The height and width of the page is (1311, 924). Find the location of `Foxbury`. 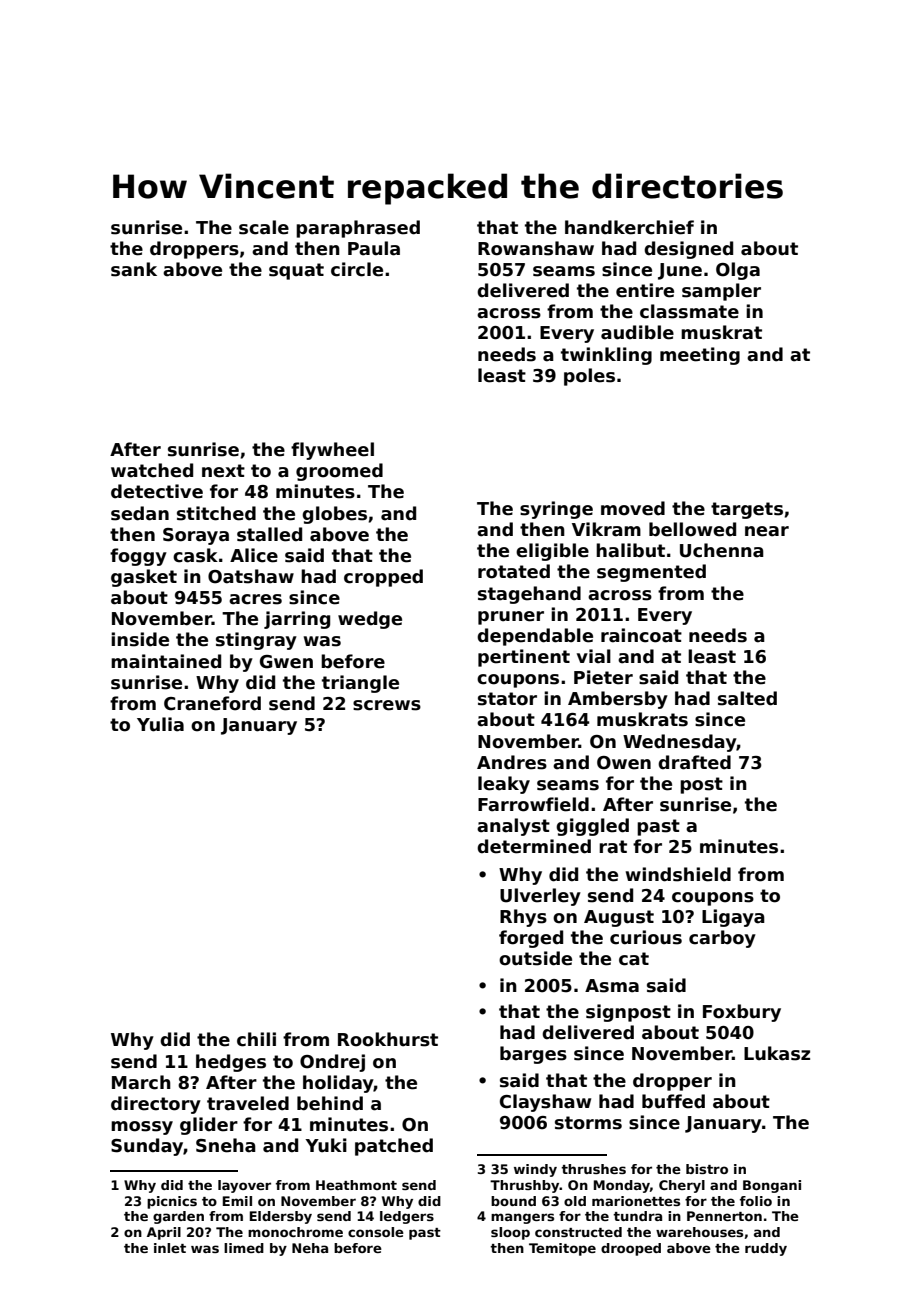

Foxbury is located at coordinates (742, 1013).
